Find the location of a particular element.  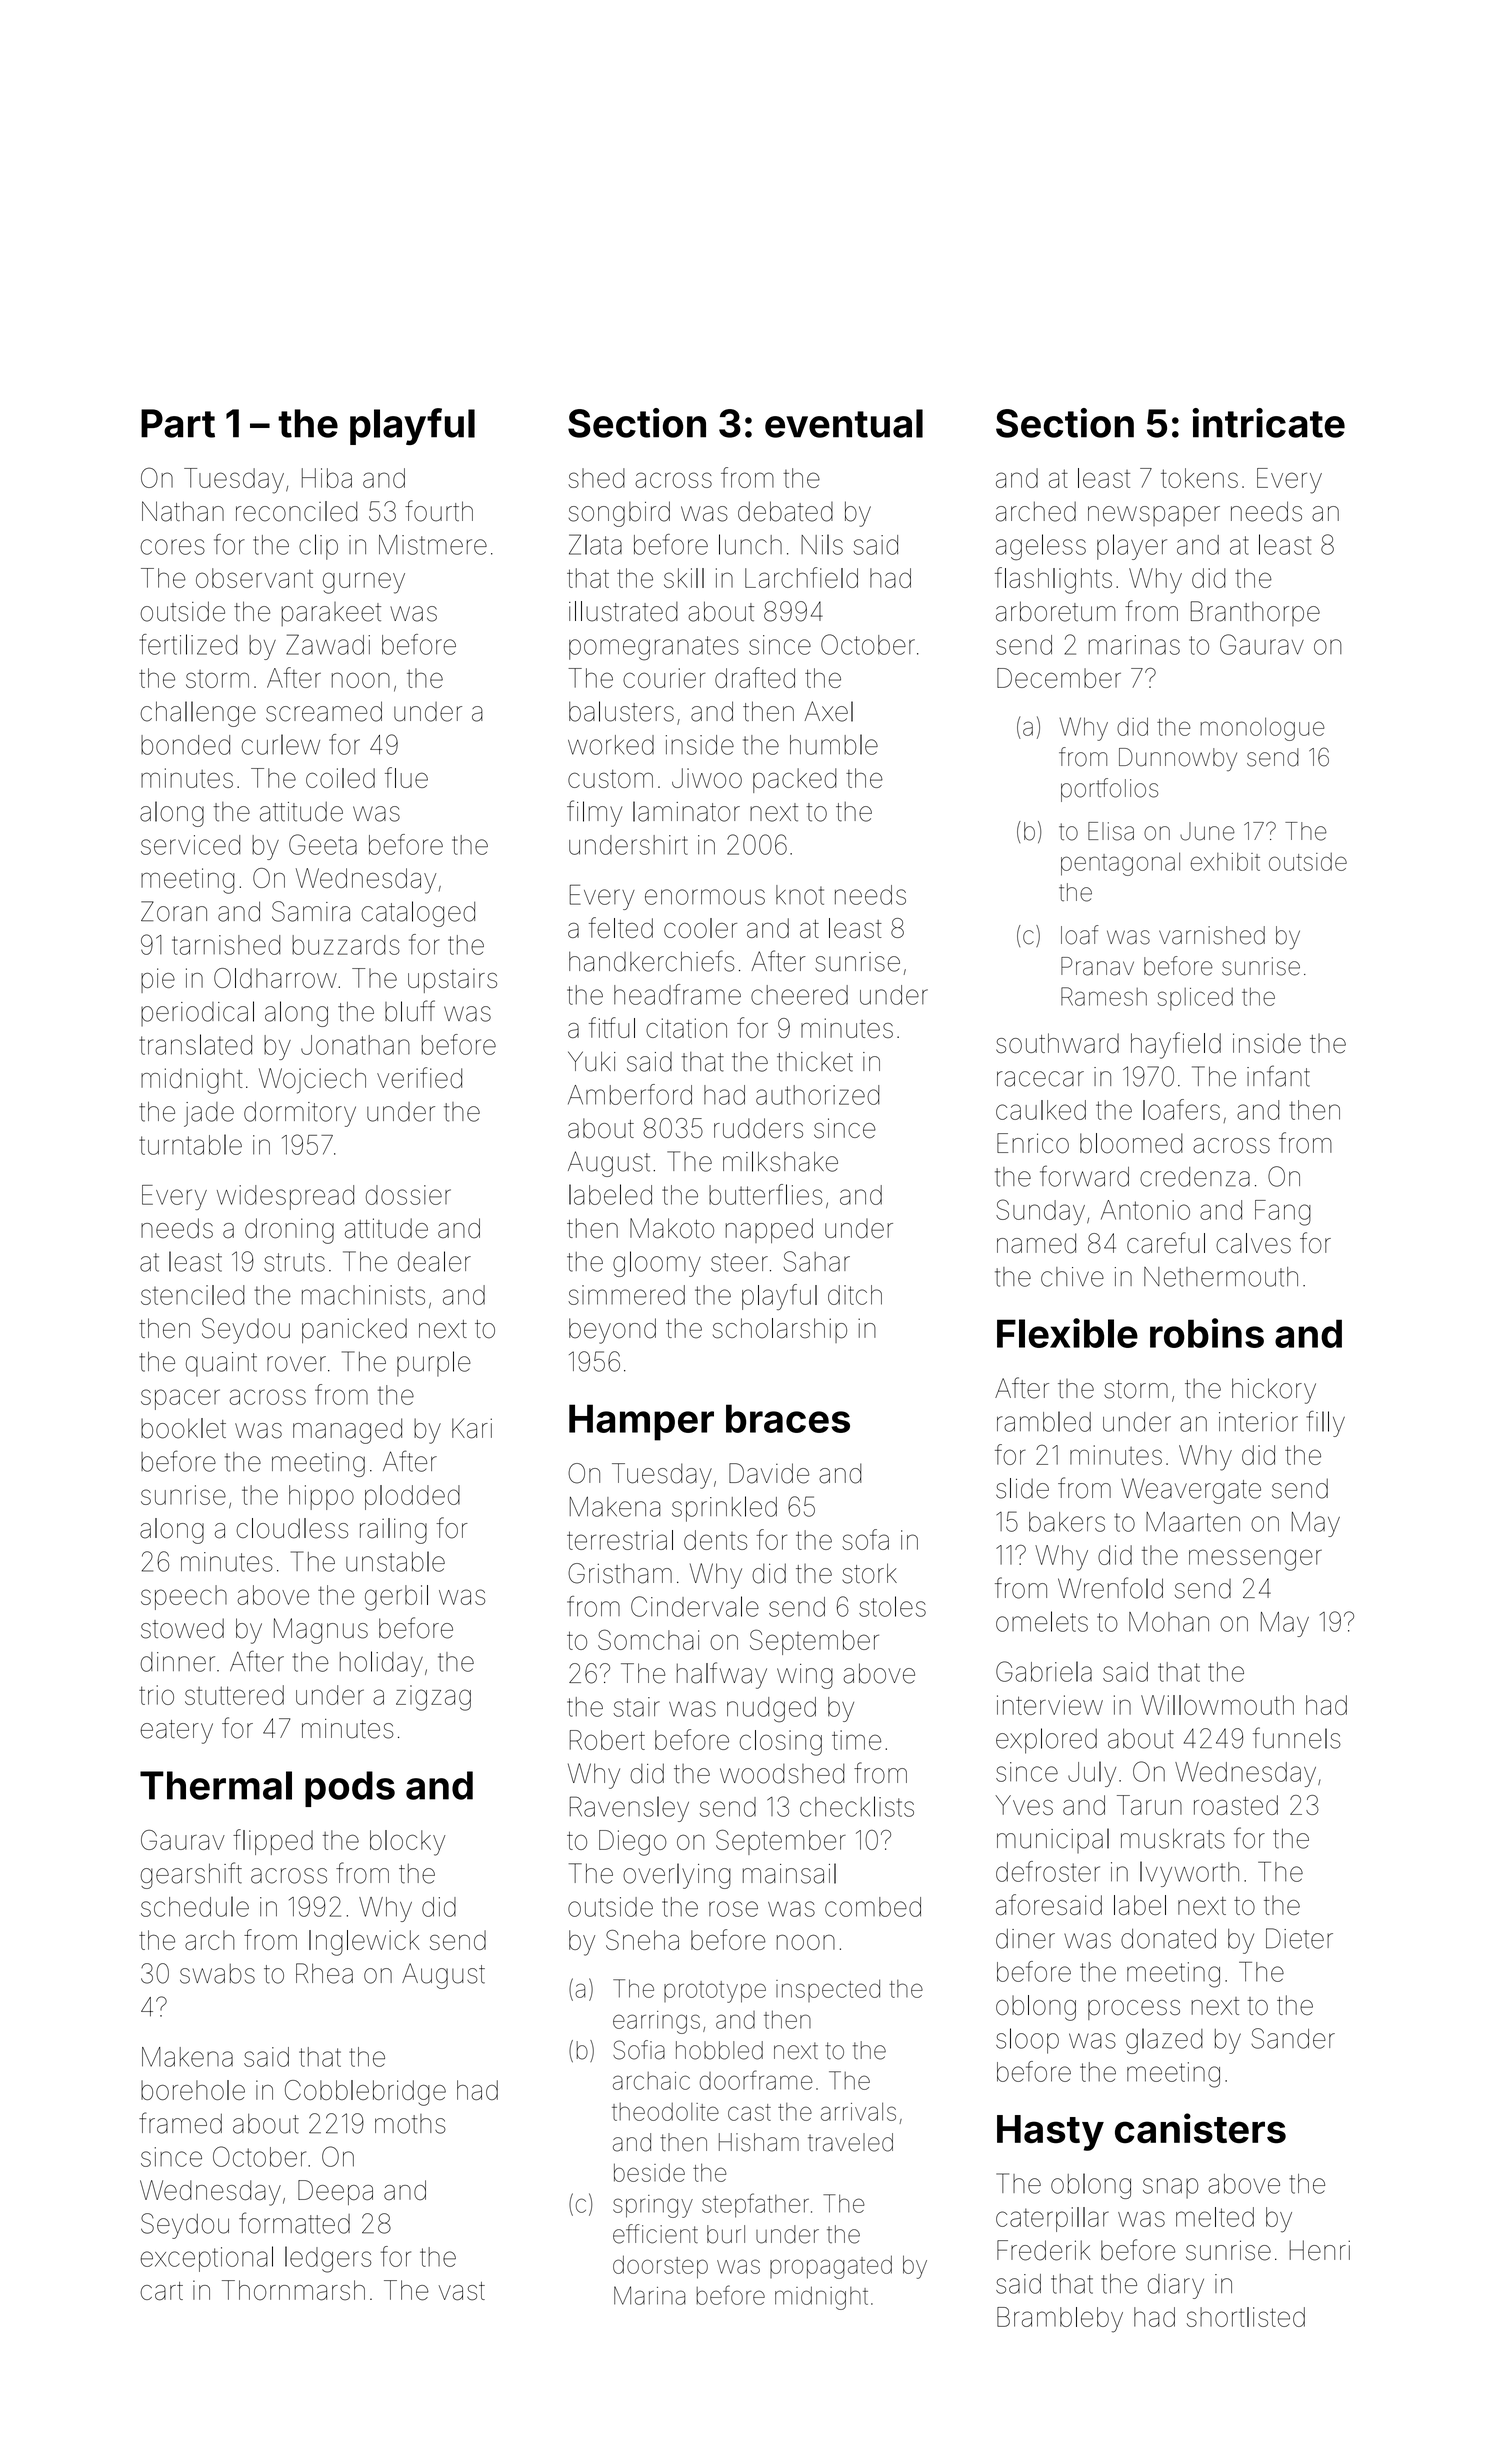

Nethermouth is located at coordinates (1221, 1277).
